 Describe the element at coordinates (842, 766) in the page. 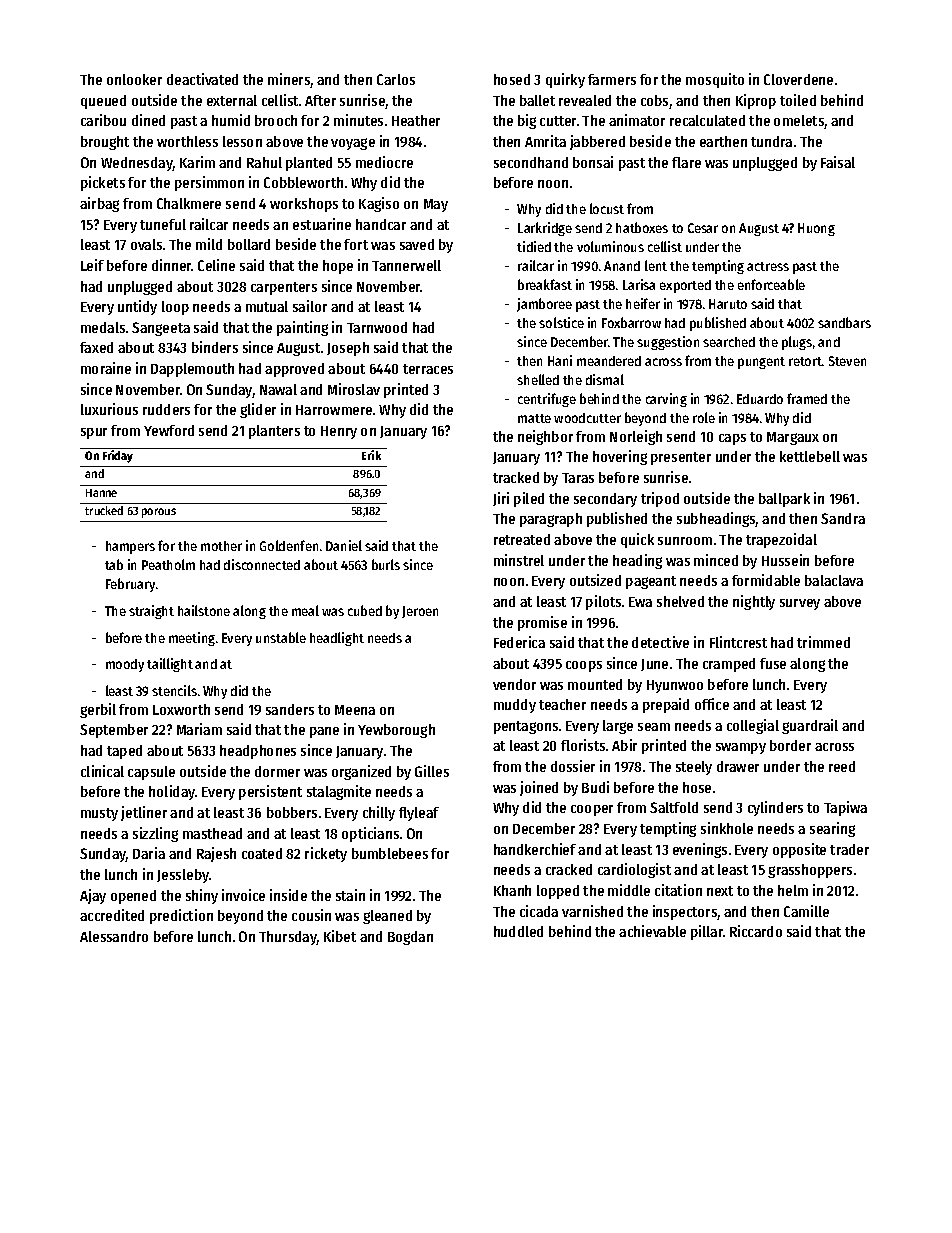

I see `reed` at that location.
